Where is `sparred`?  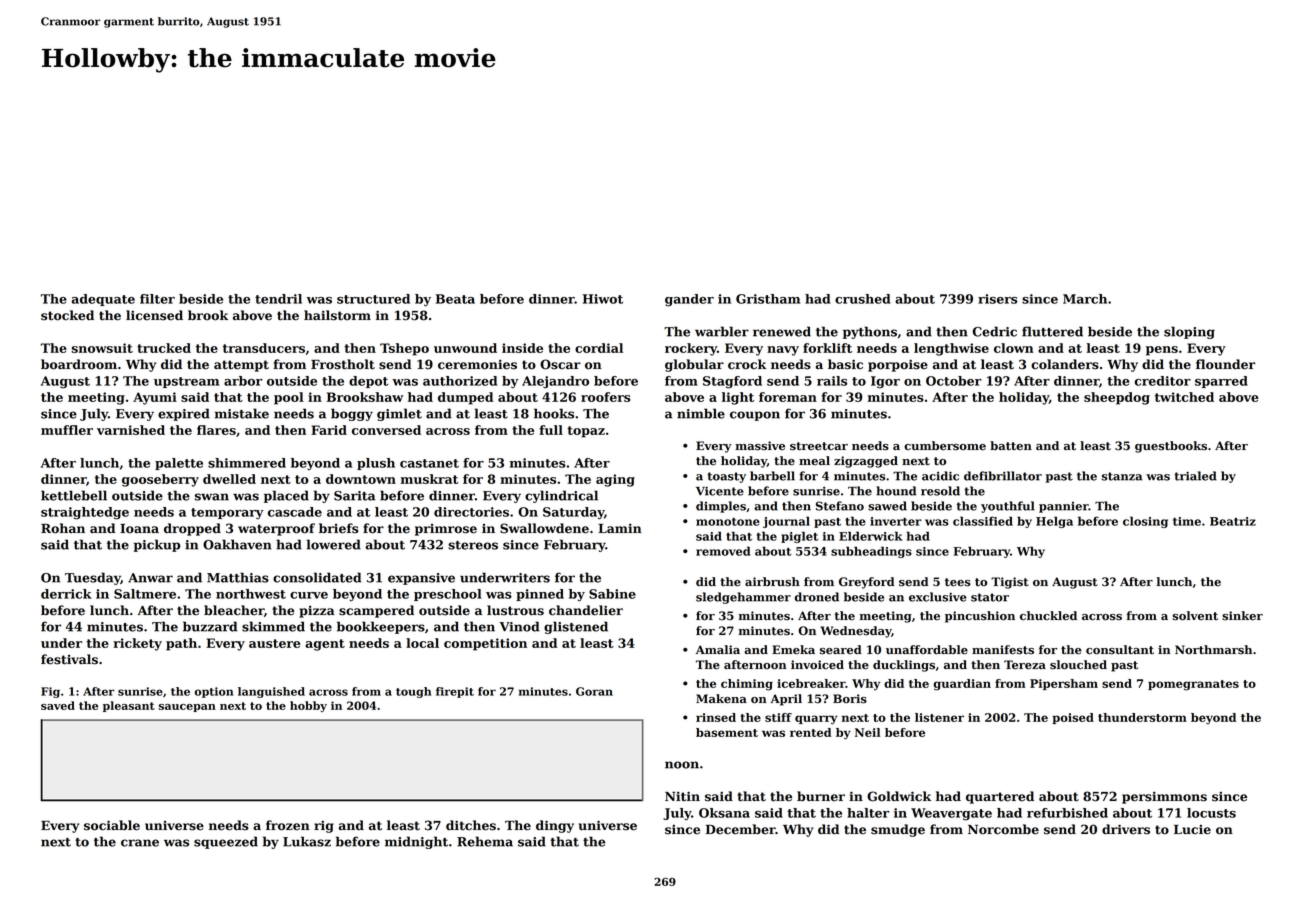 sparred is located at coordinates (1221, 382).
